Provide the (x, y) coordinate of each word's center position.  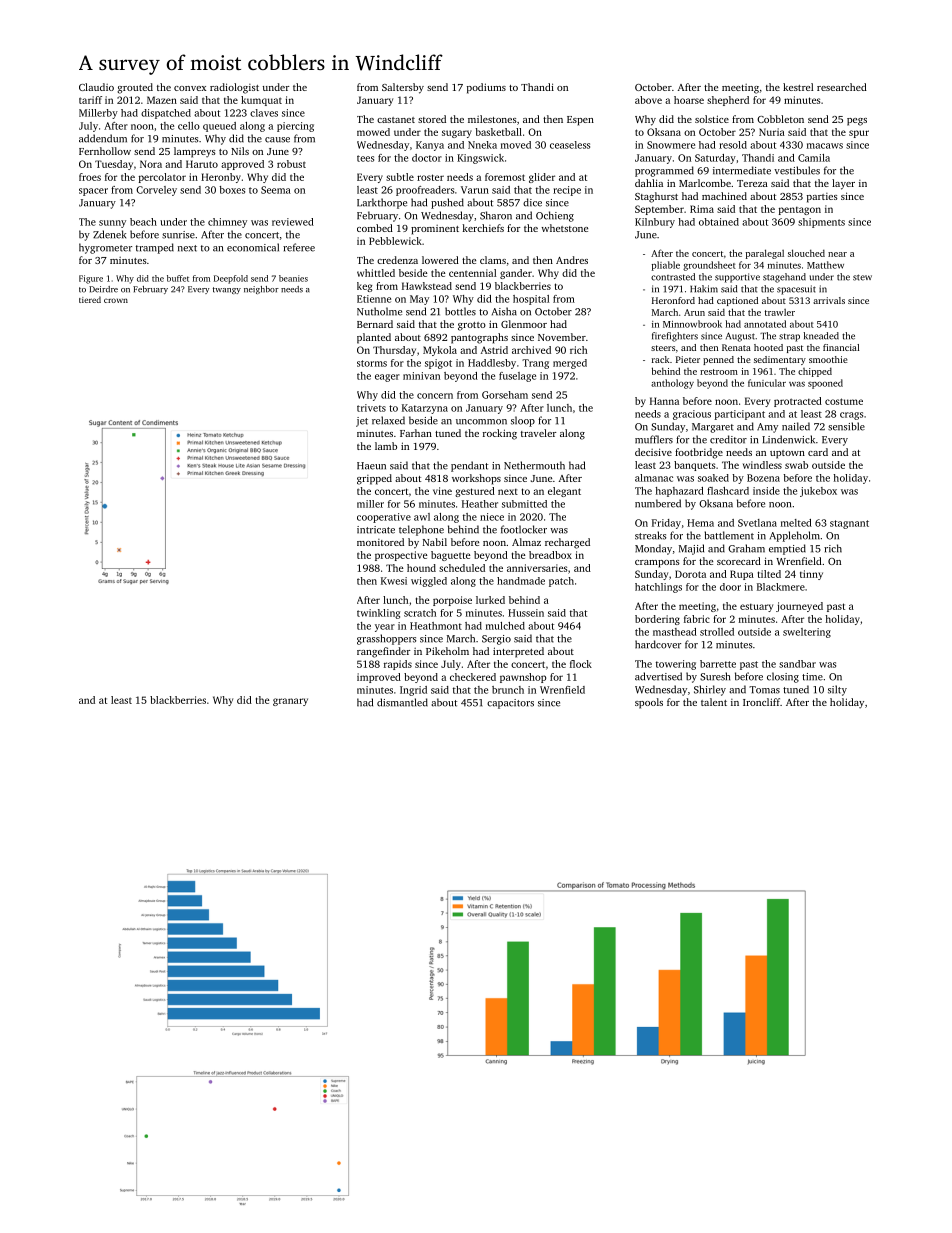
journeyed (799, 607)
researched (842, 87)
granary (290, 702)
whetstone (565, 228)
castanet (396, 120)
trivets (371, 408)
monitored (380, 542)
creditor (728, 439)
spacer (93, 192)
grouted (135, 88)
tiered (90, 299)
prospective (401, 556)
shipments (821, 223)
